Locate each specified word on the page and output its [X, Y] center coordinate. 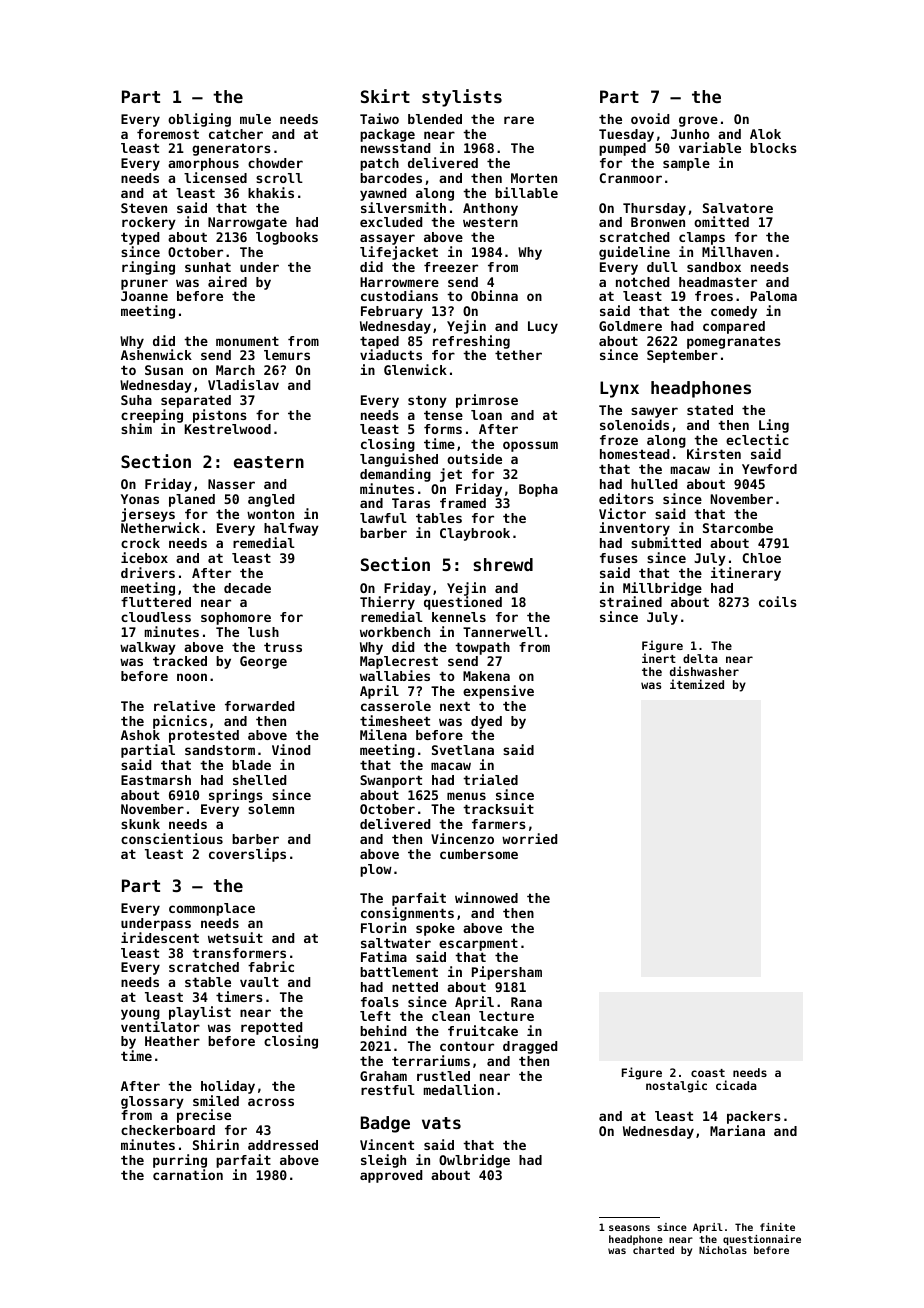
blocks [773, 148]
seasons [629, 1228]
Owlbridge [474, 1161]
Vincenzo [462, 838]
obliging [199, 120]
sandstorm [220, 750]
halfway [291, 529]
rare [519, 120]
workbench [395, 632]
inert [659, 658]
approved [391, 1176]
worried [529, 838]
